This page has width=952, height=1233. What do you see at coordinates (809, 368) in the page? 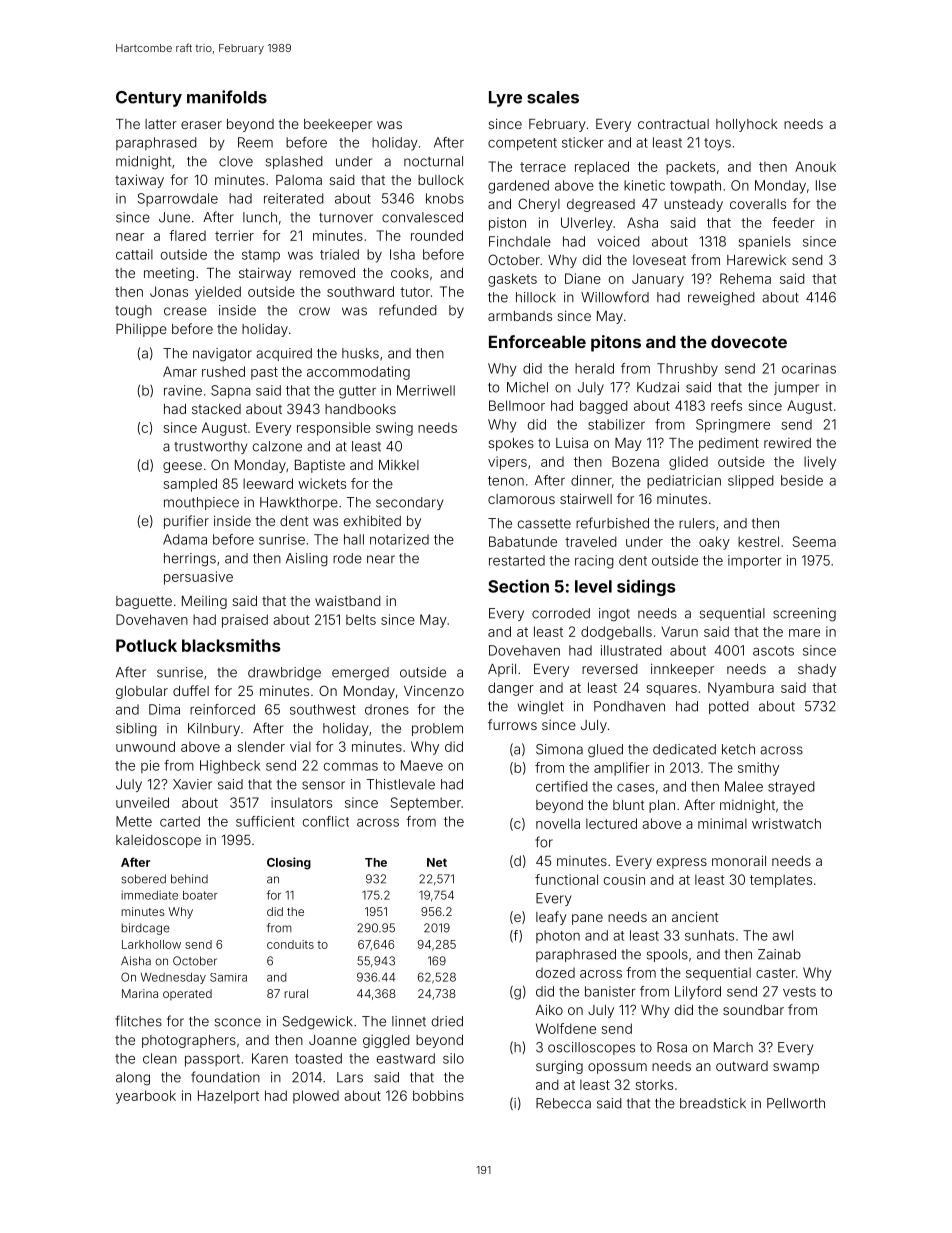
I see `ocarinas` at bounding box center [809, 368].
